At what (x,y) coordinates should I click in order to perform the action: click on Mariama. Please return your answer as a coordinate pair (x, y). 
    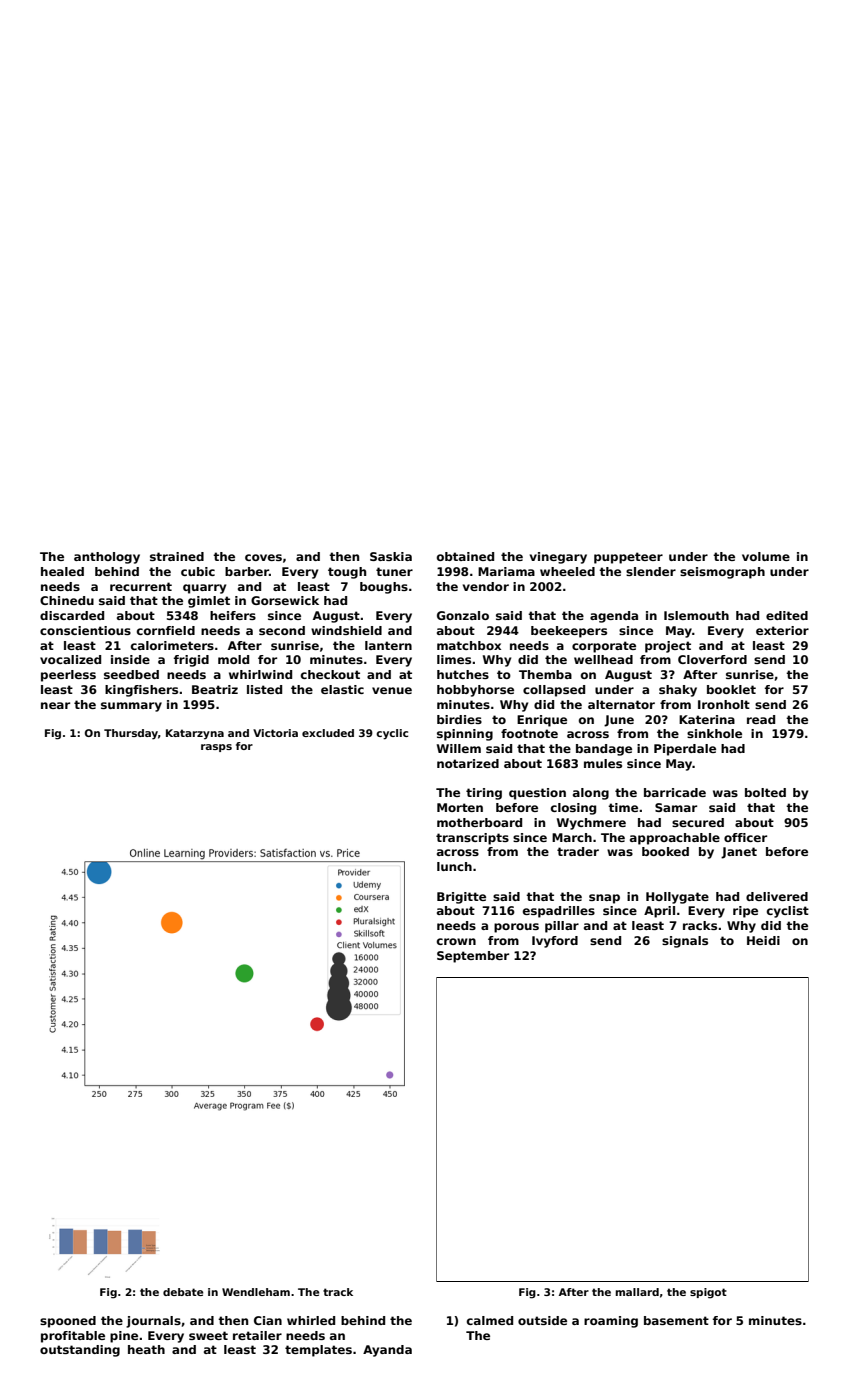
    Looking at the image, I should click on (506, 571).
